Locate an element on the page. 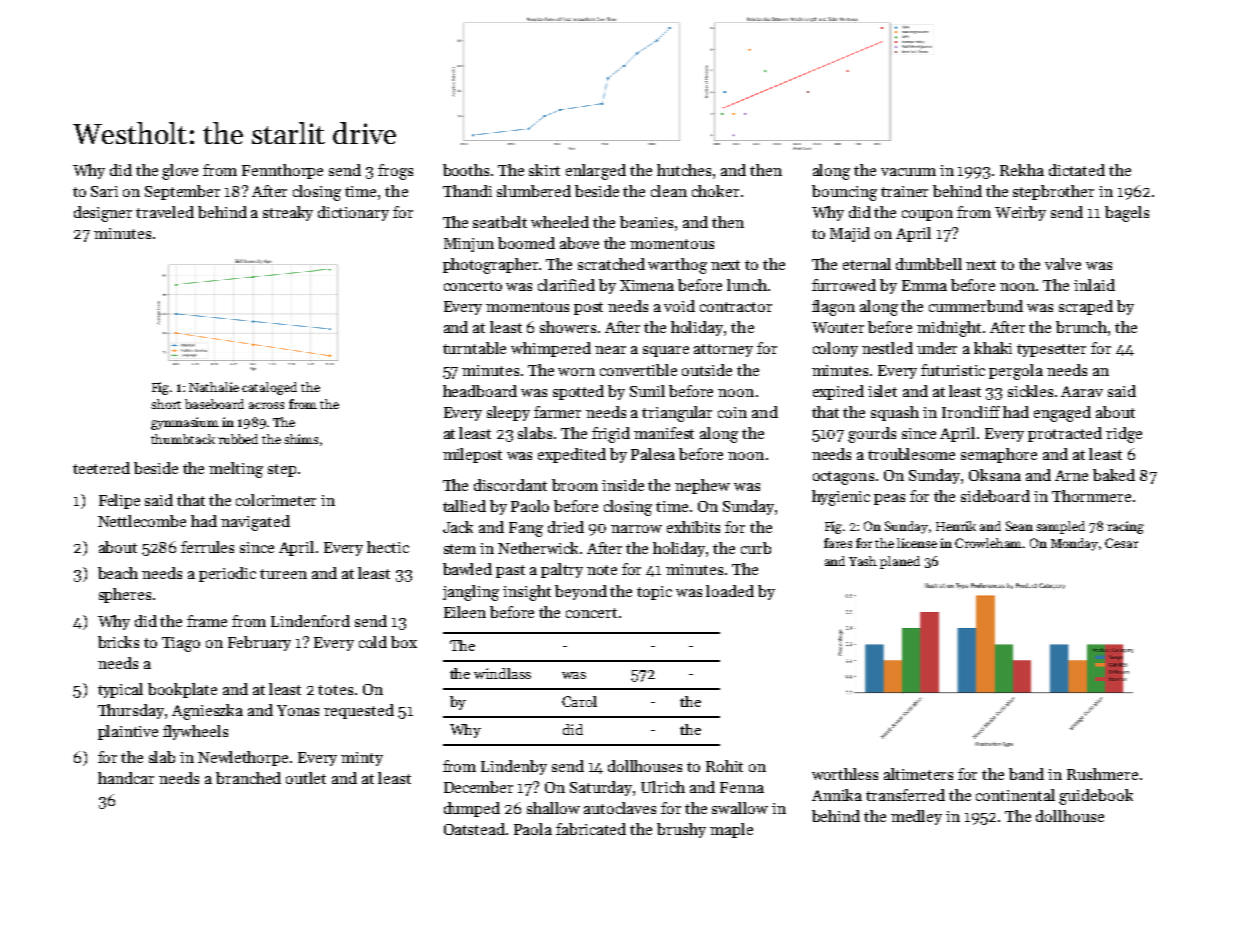  inlaid is located at coordinates (1094, 285).
